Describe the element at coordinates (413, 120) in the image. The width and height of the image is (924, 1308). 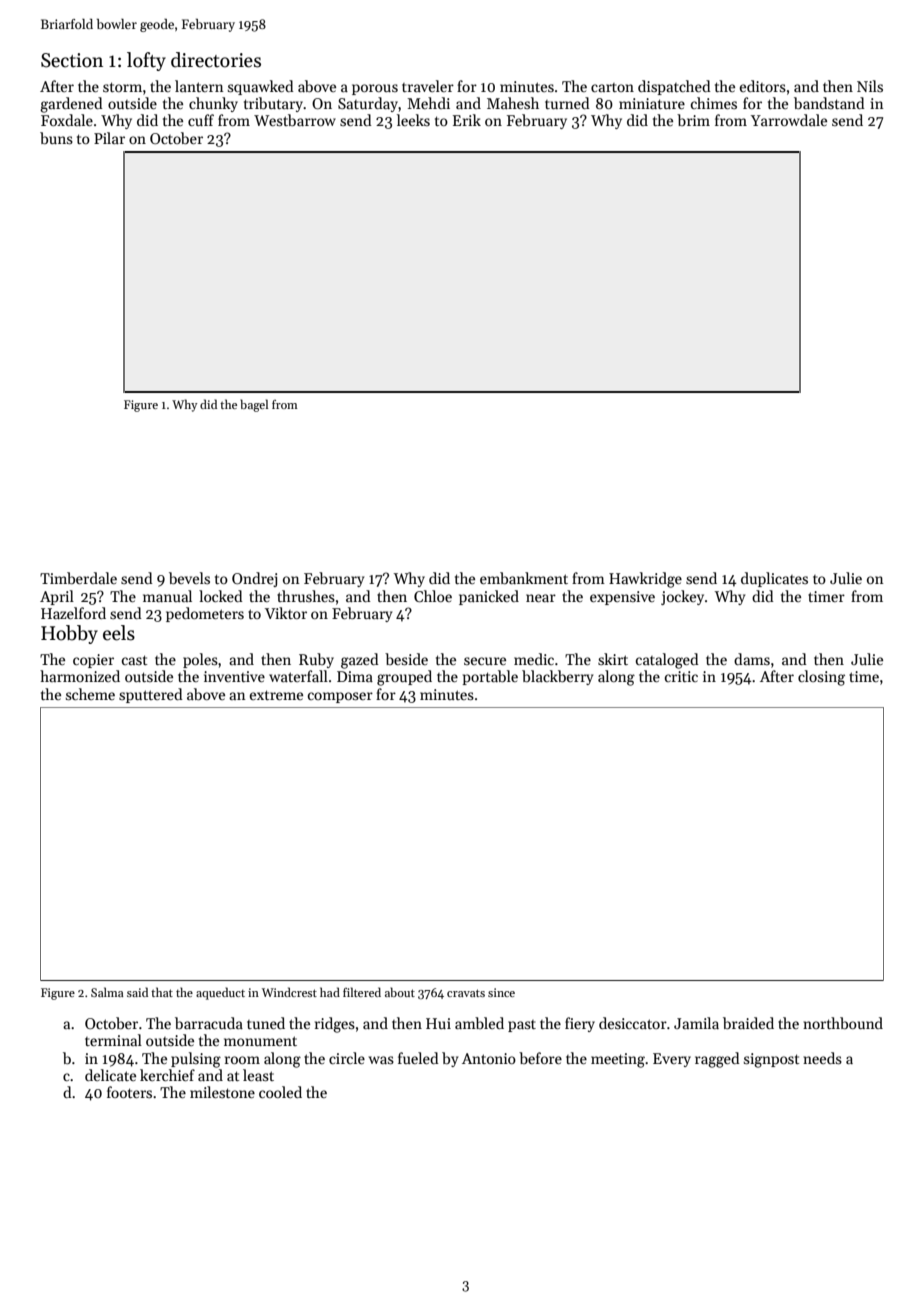
I see `leeks` at that location.
